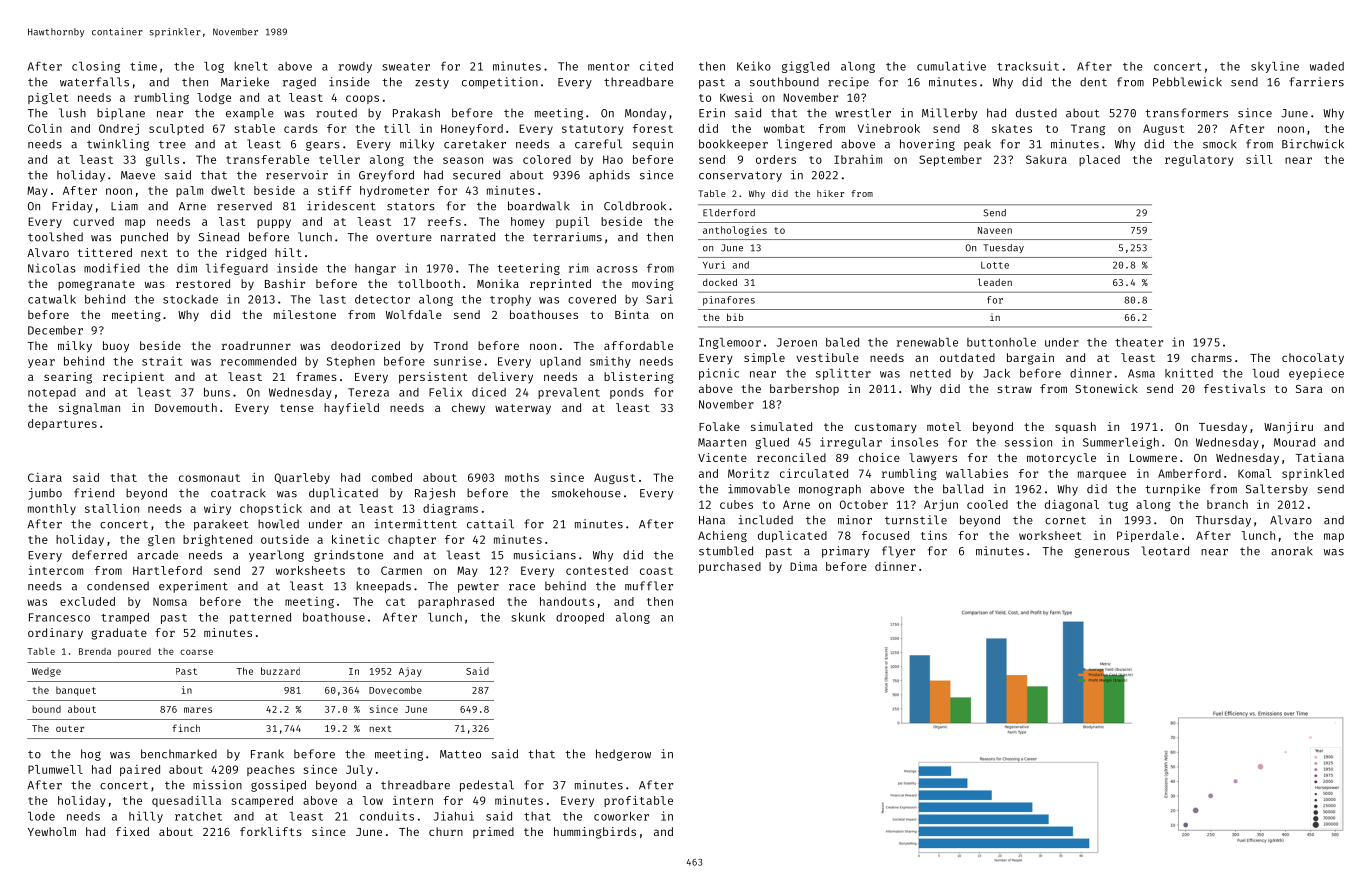  Describe the element at coordinates (406, 67) in the screenshot. I see `sweater` at that location.
